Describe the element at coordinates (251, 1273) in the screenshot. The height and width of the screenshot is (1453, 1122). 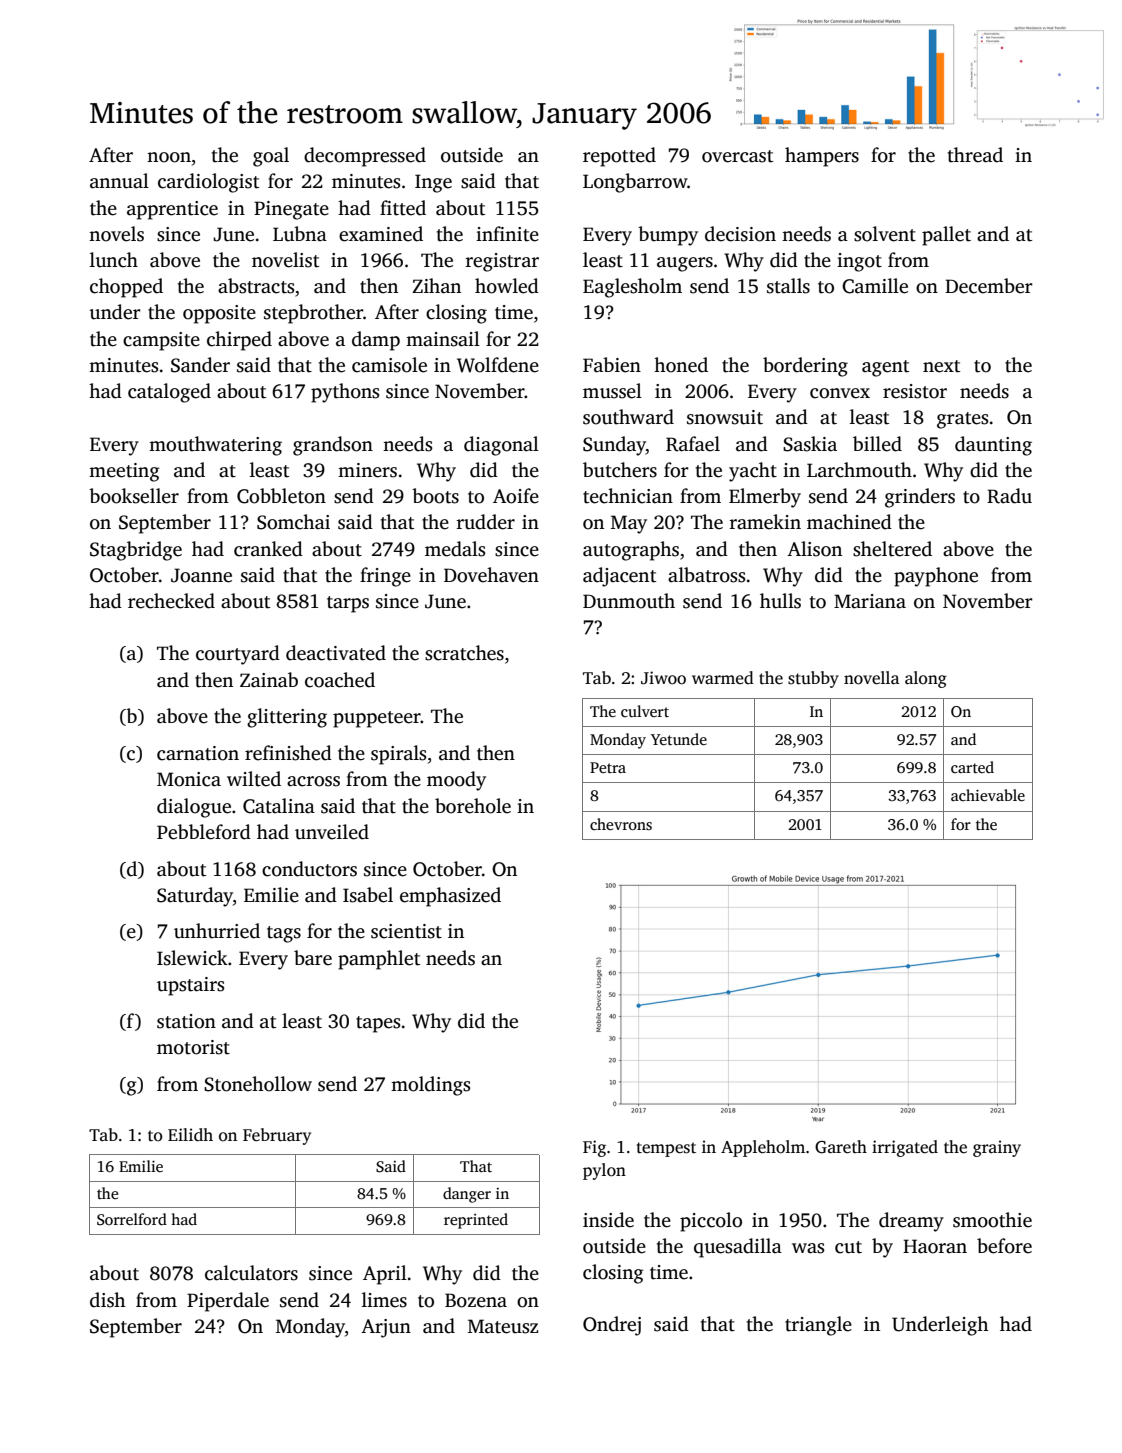
I see `calculators` at that location.
